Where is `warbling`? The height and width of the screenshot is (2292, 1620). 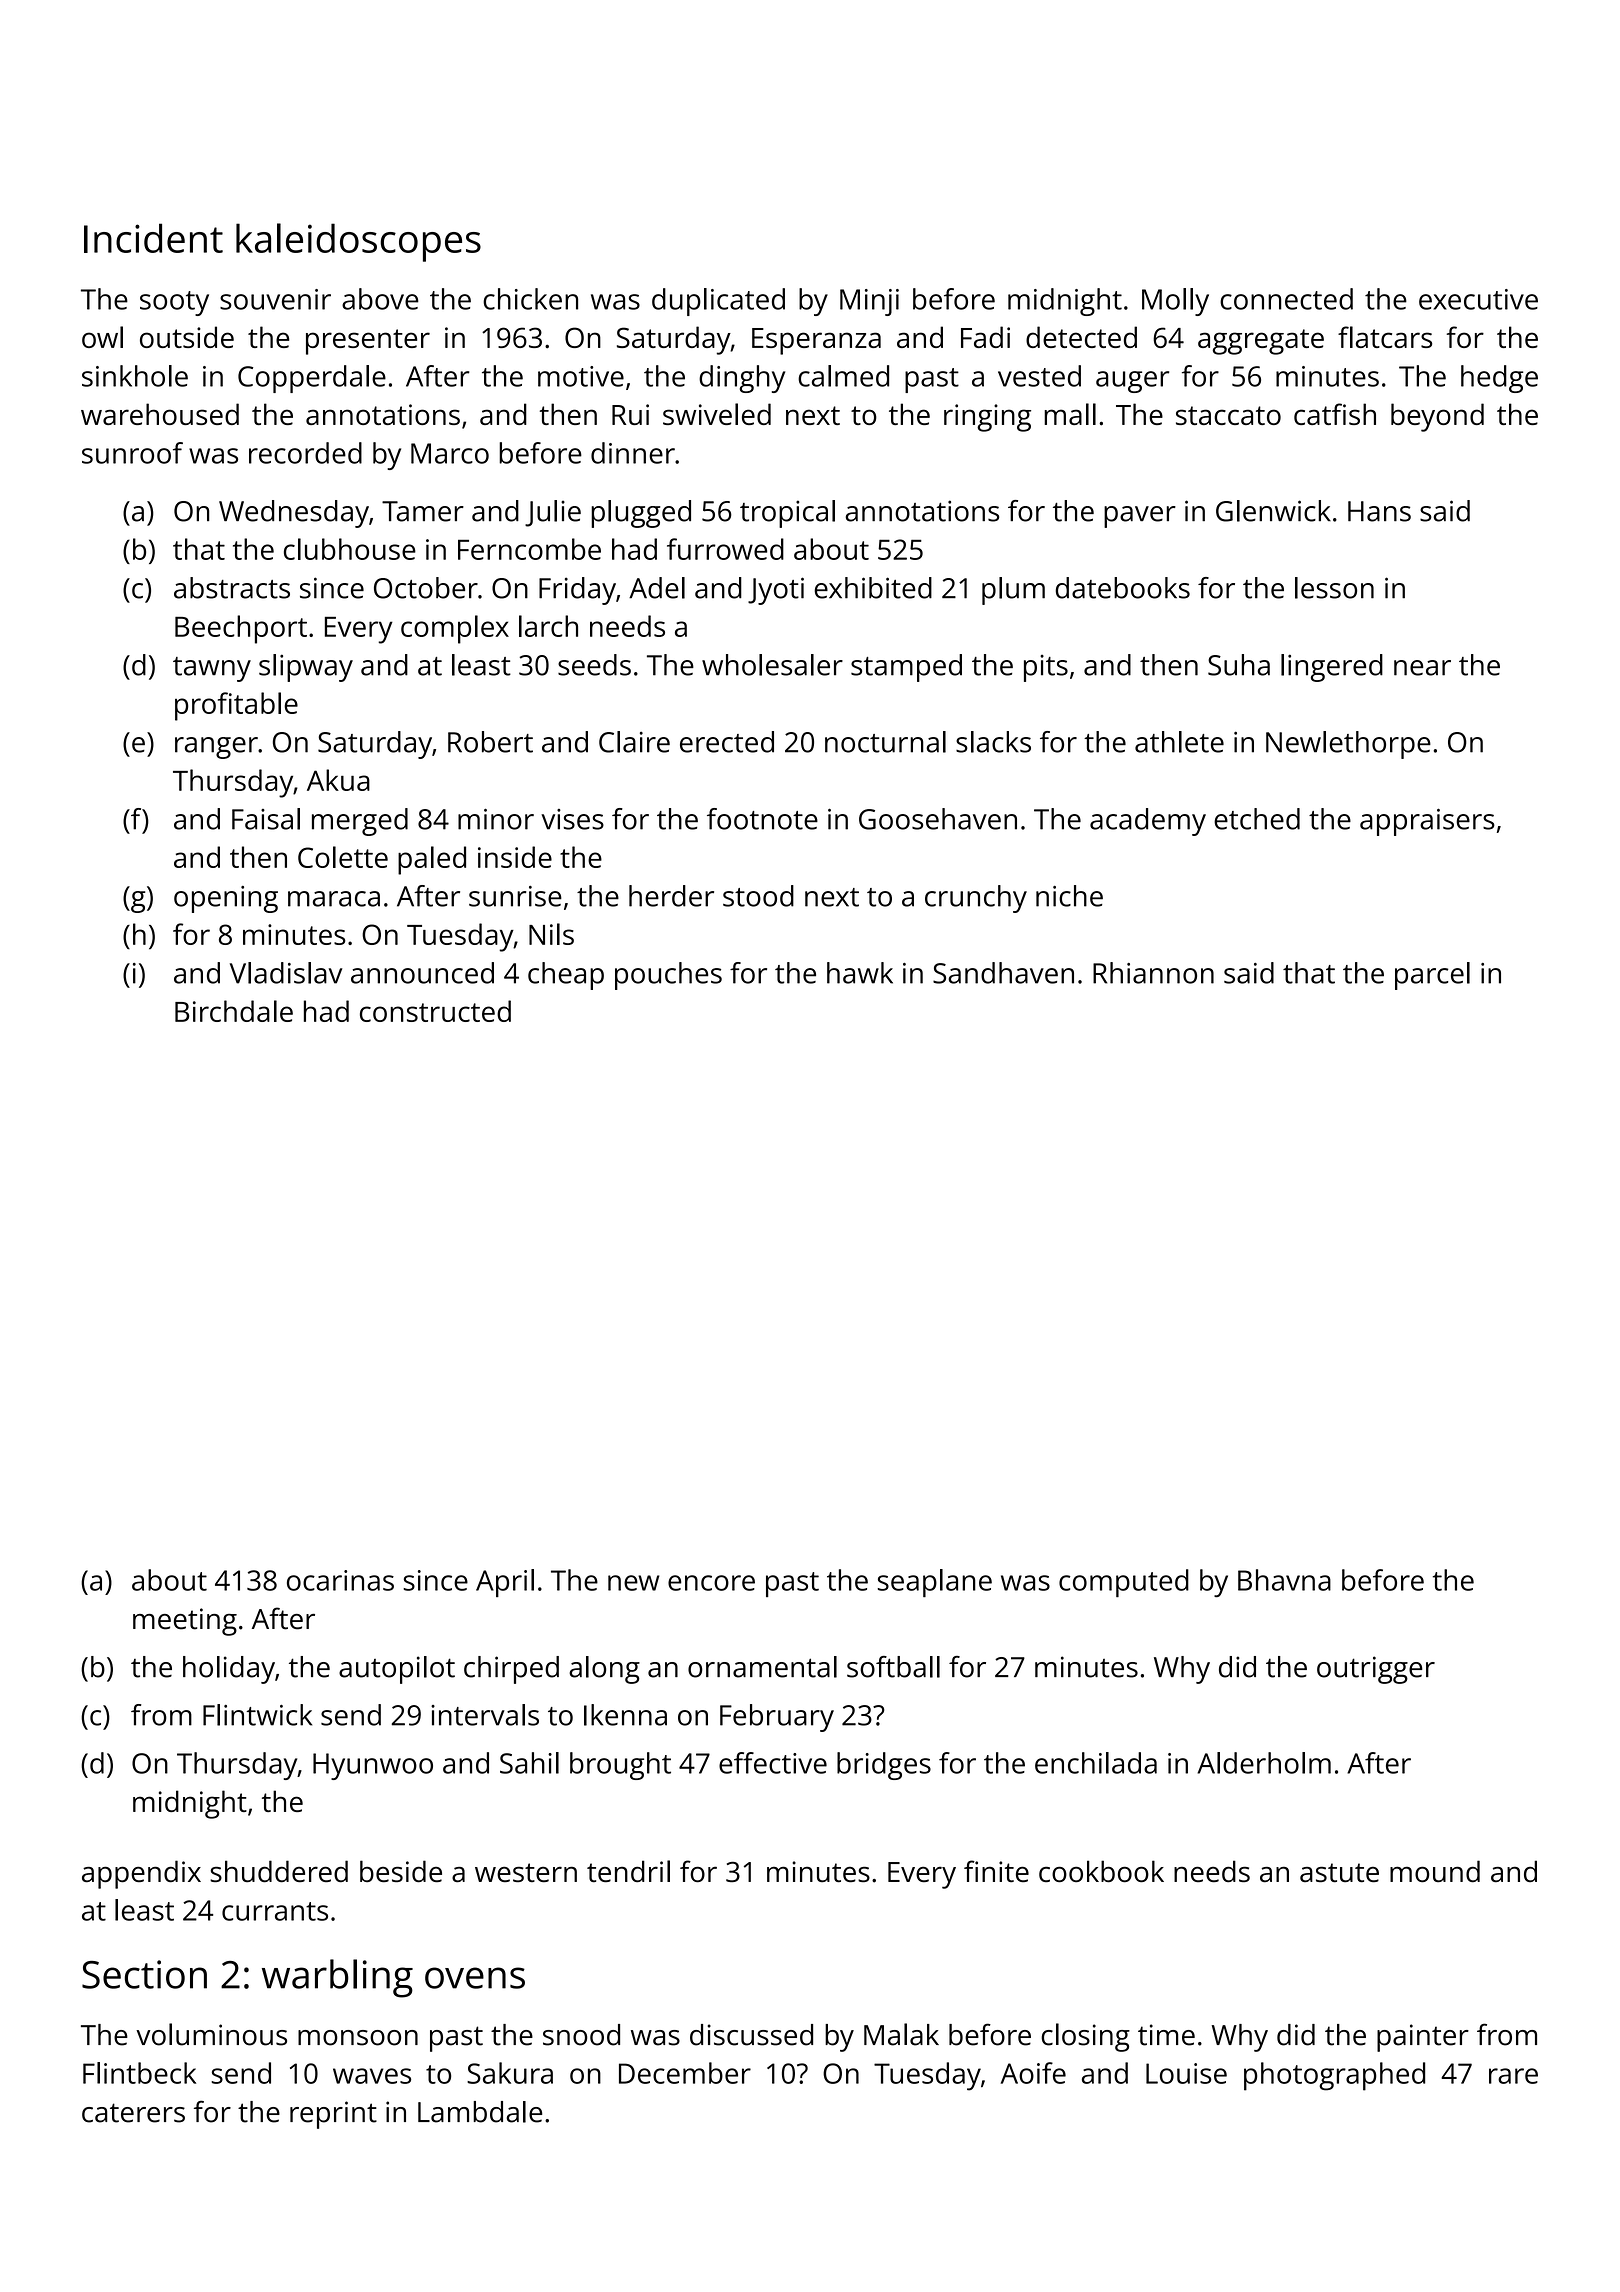 warbling is located at coordinates (337, 1978).
